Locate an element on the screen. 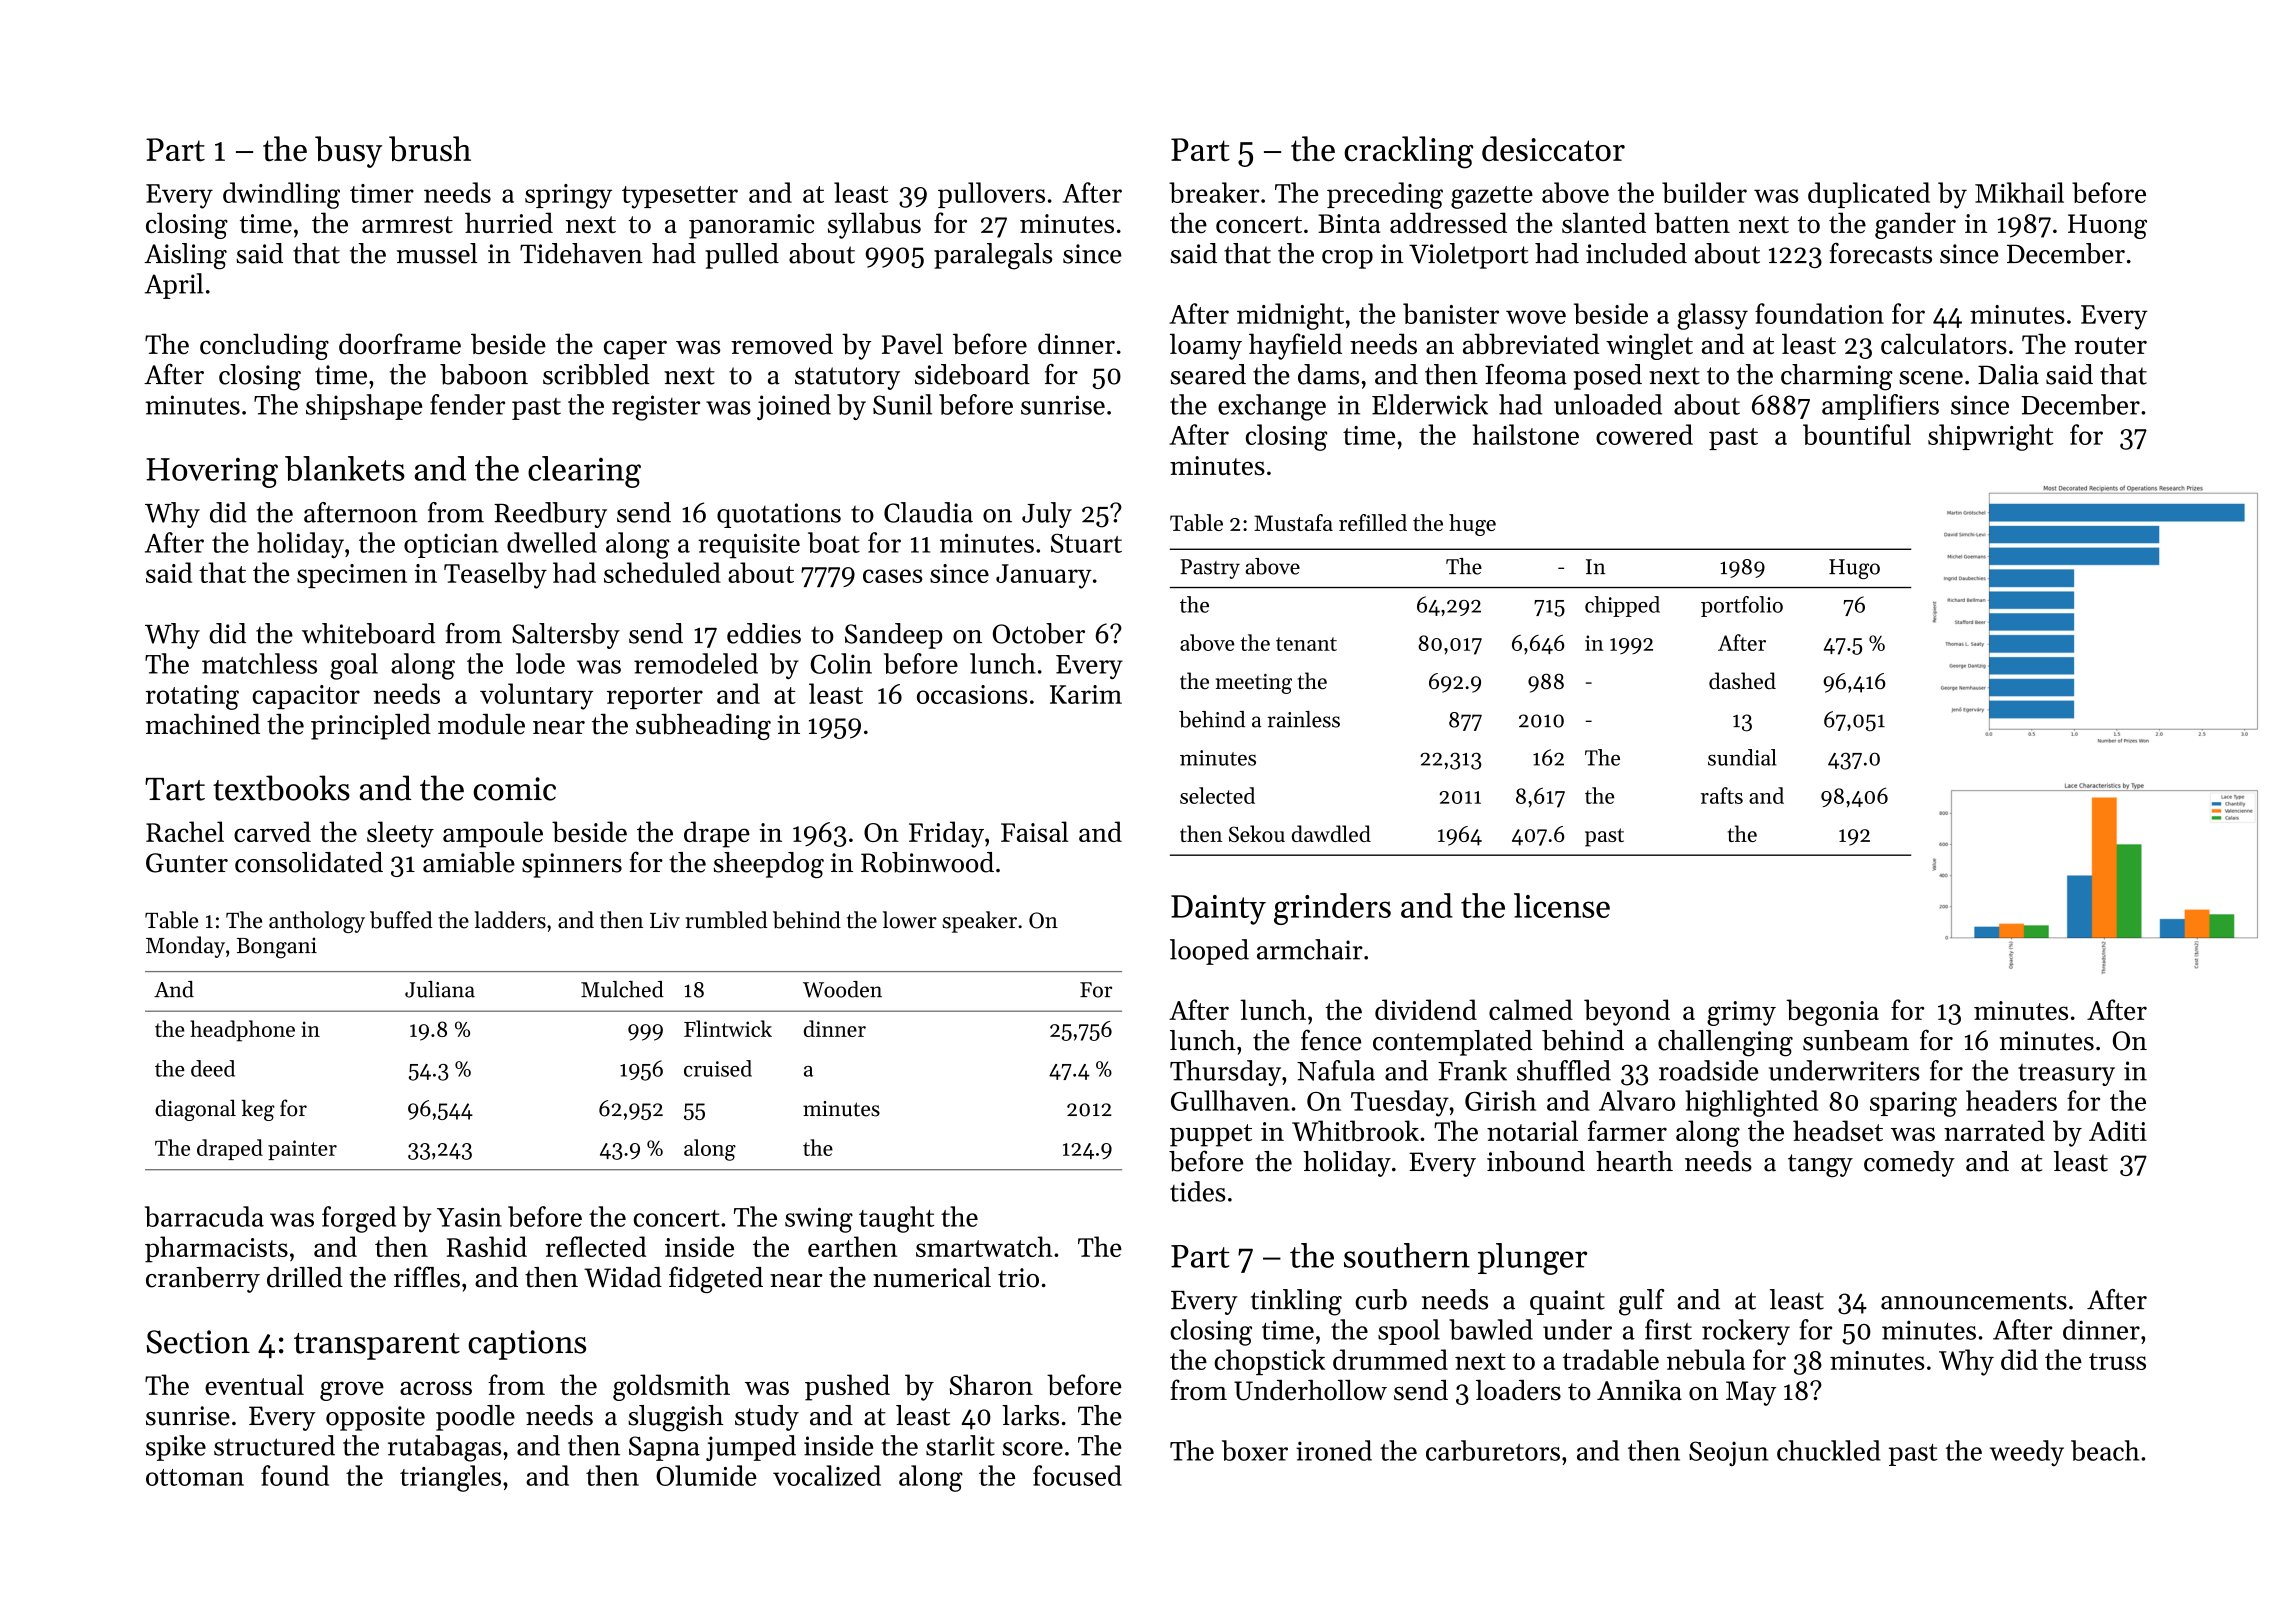 Image resolution: width=2292 pixels, height=1620 pixels. crackling is located at coordinates (1408, 152).
